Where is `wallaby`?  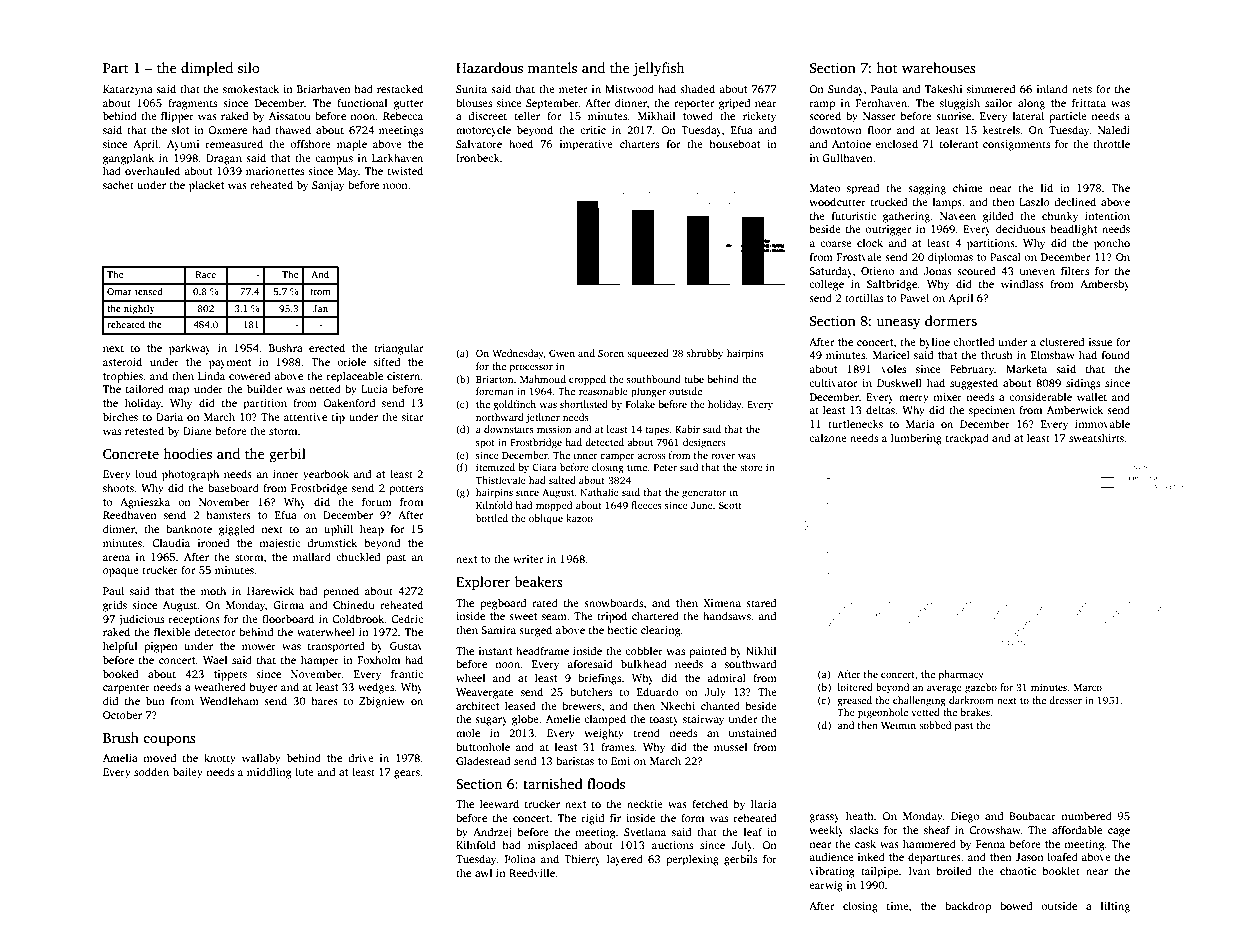 wallaby is located at coordinates (261, 759).
